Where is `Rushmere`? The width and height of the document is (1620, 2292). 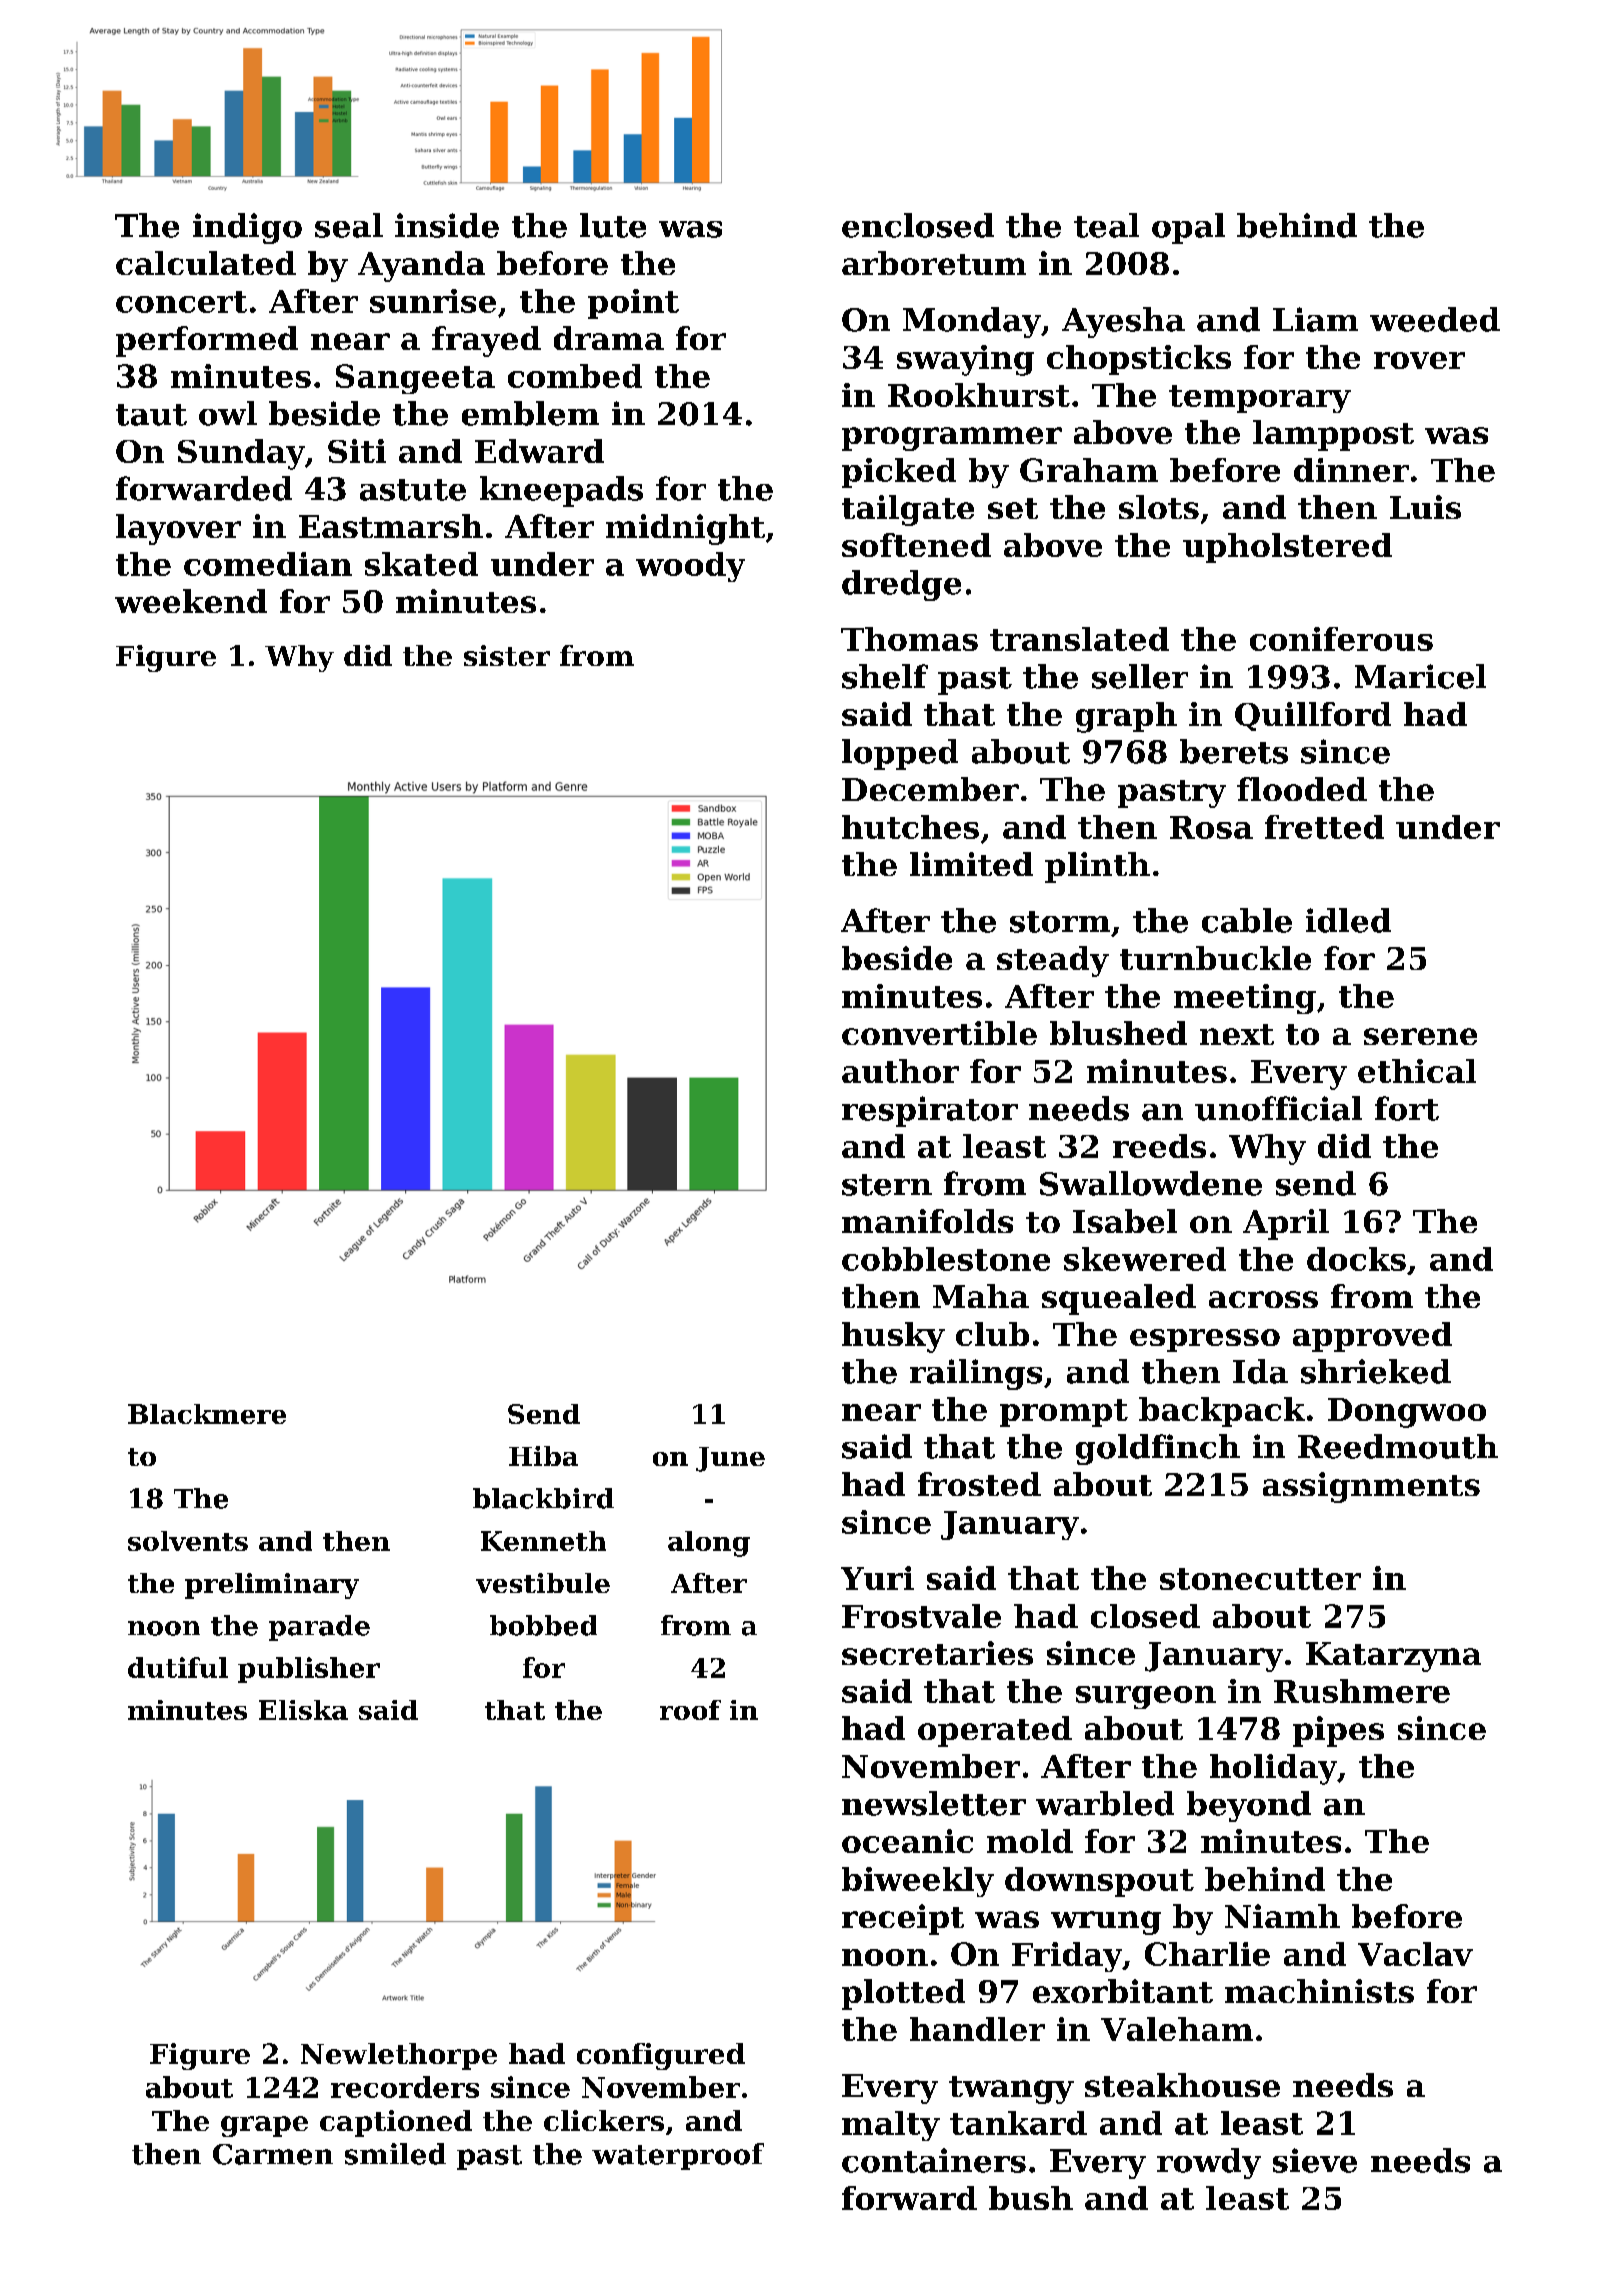
Rushmere is located at coordinates (1362, 1691).
